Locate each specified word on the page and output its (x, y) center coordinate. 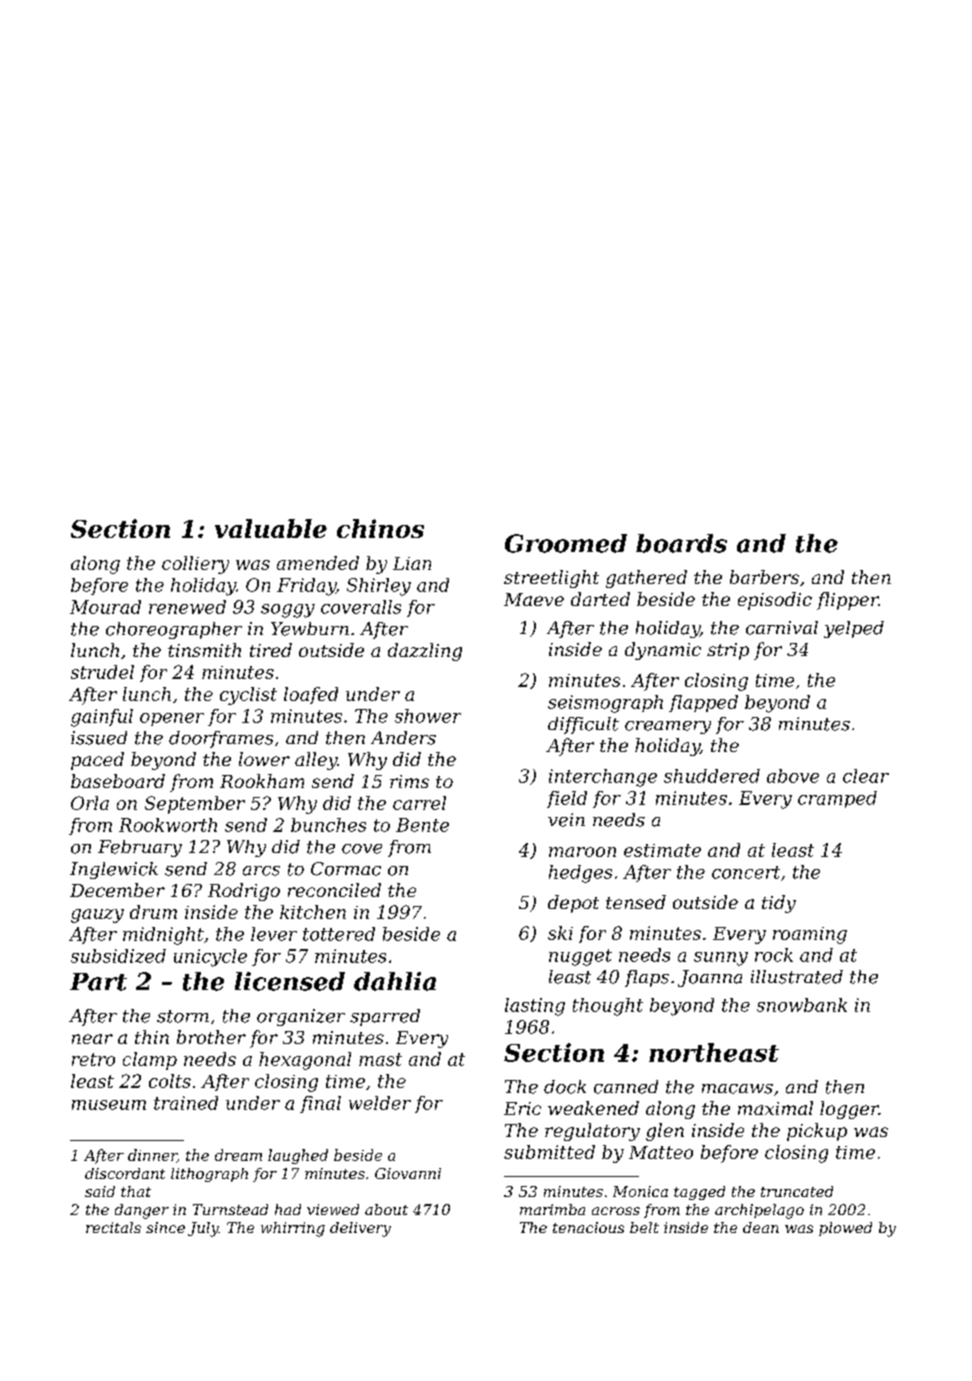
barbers (764, 577)
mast (380, 1059)
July (203, 1229)
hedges (580, 874)
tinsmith (204, 650)
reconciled (334, 890)
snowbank (802, 1005)
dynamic (663, 651)
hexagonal (305, 1061)
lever (274, 934)
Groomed (566, 543)
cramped (837, 799)
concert (746, 872)
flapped (703, 703)
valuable (271, 528)
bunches (328, 825)
